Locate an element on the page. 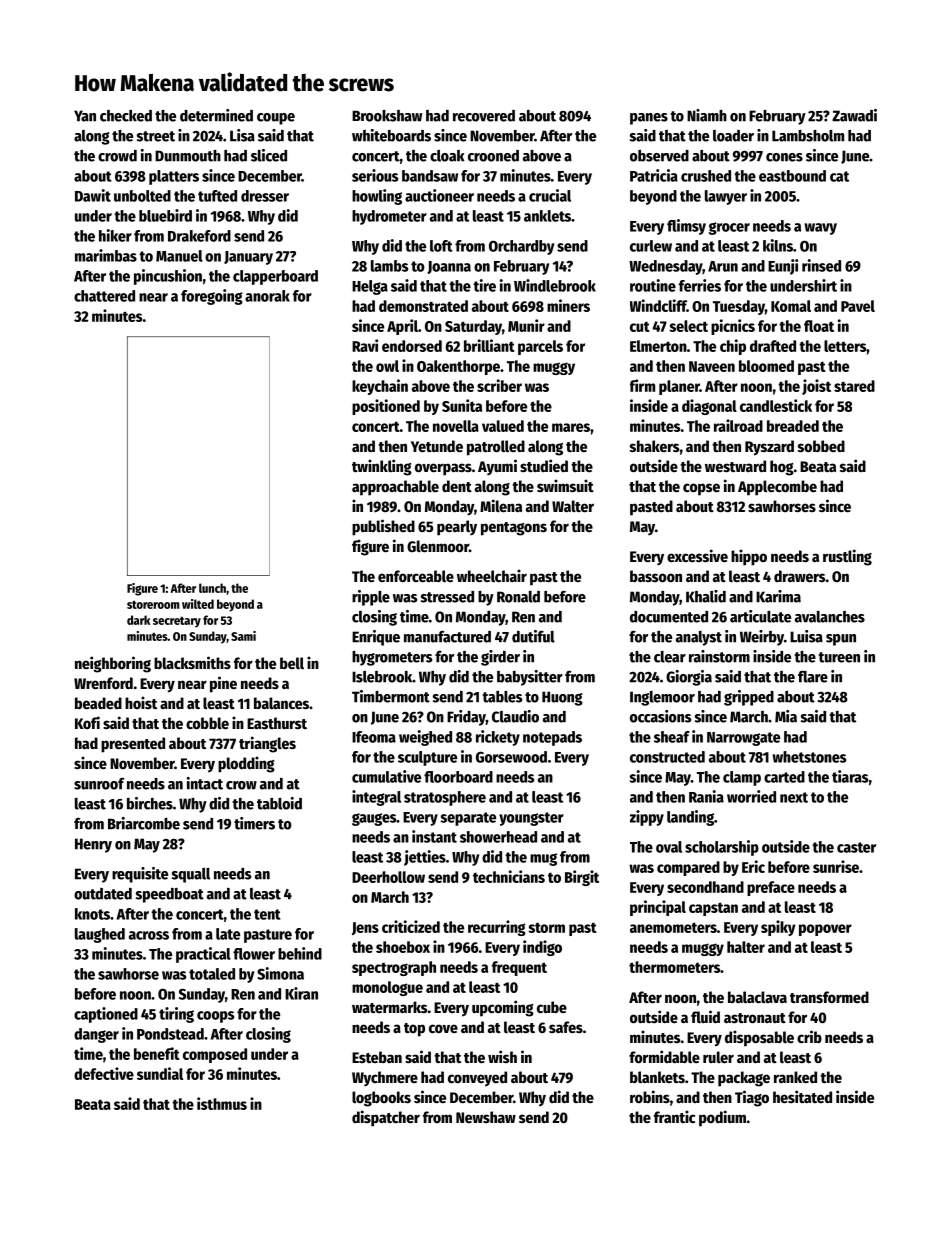  coupe is located at coordinates (276, 119).
